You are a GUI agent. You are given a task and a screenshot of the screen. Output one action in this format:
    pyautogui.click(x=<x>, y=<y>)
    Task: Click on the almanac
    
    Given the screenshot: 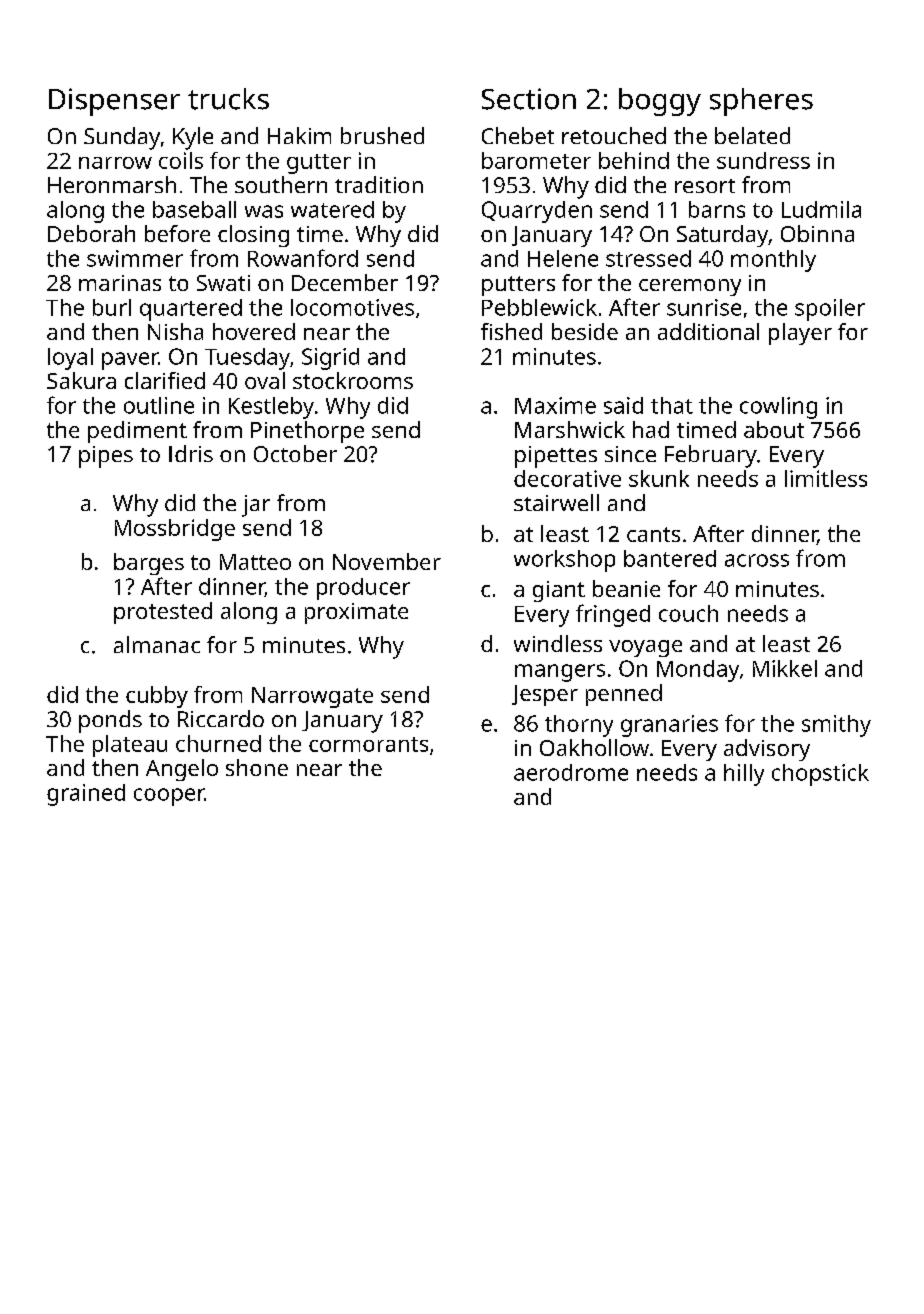 What is the action you would take?
    pyautogui.click(x=157, y=644)
